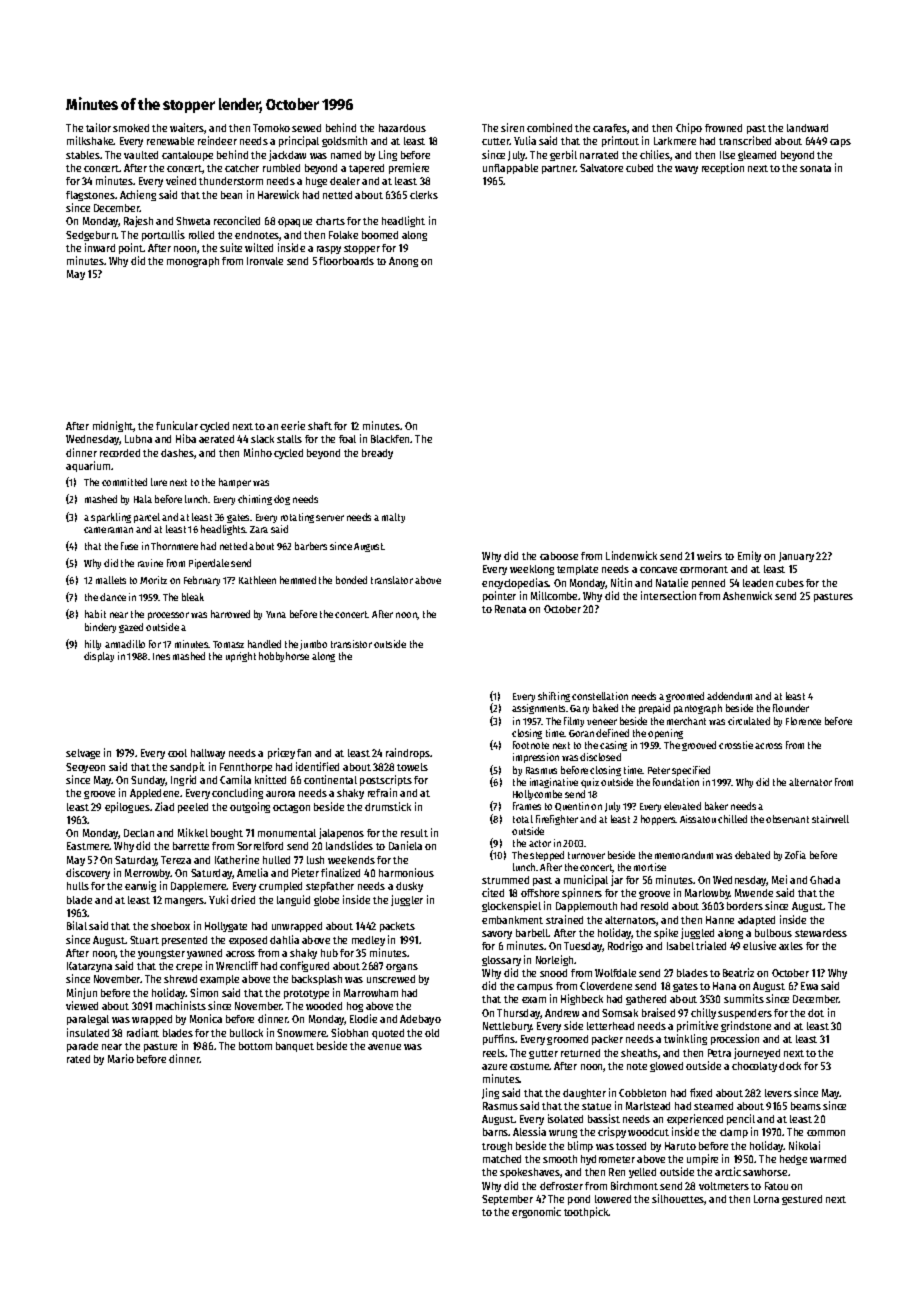 The width and height of the screenshot is (924, 1308). I want to click on mallets, so click(111, 580).
